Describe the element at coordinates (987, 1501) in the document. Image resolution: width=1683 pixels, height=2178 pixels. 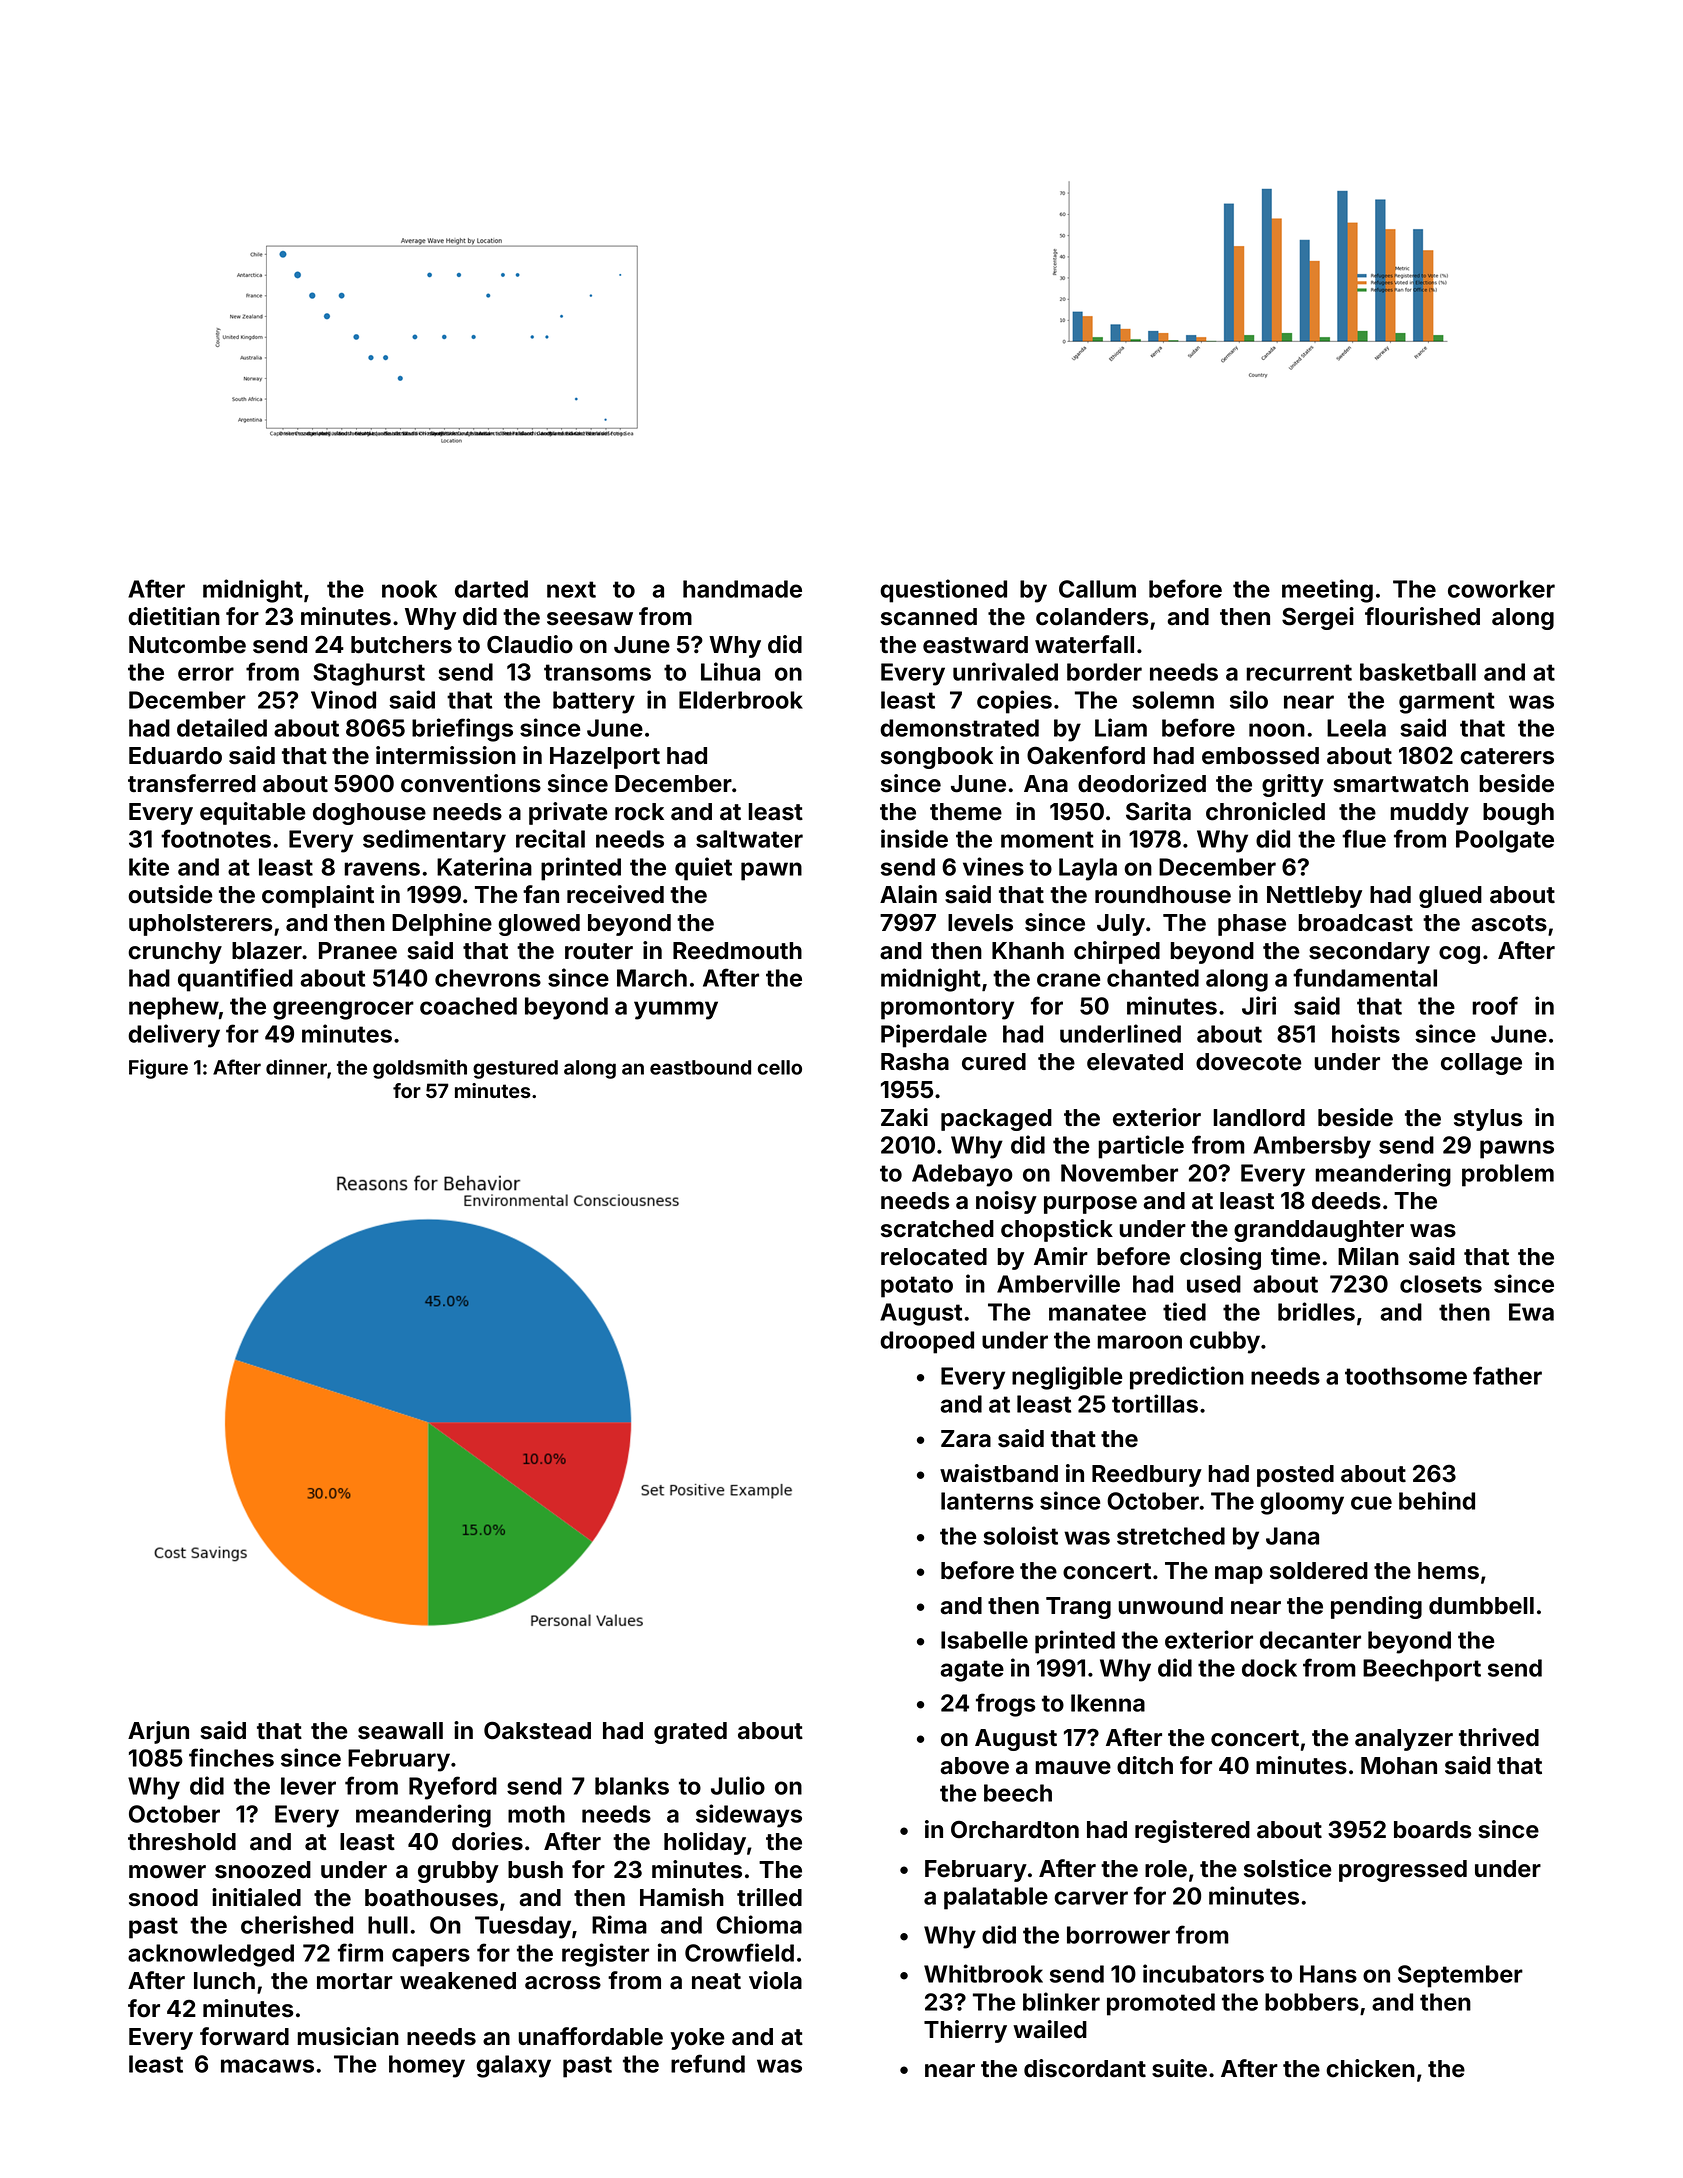
I see `lanterns` at that location.
